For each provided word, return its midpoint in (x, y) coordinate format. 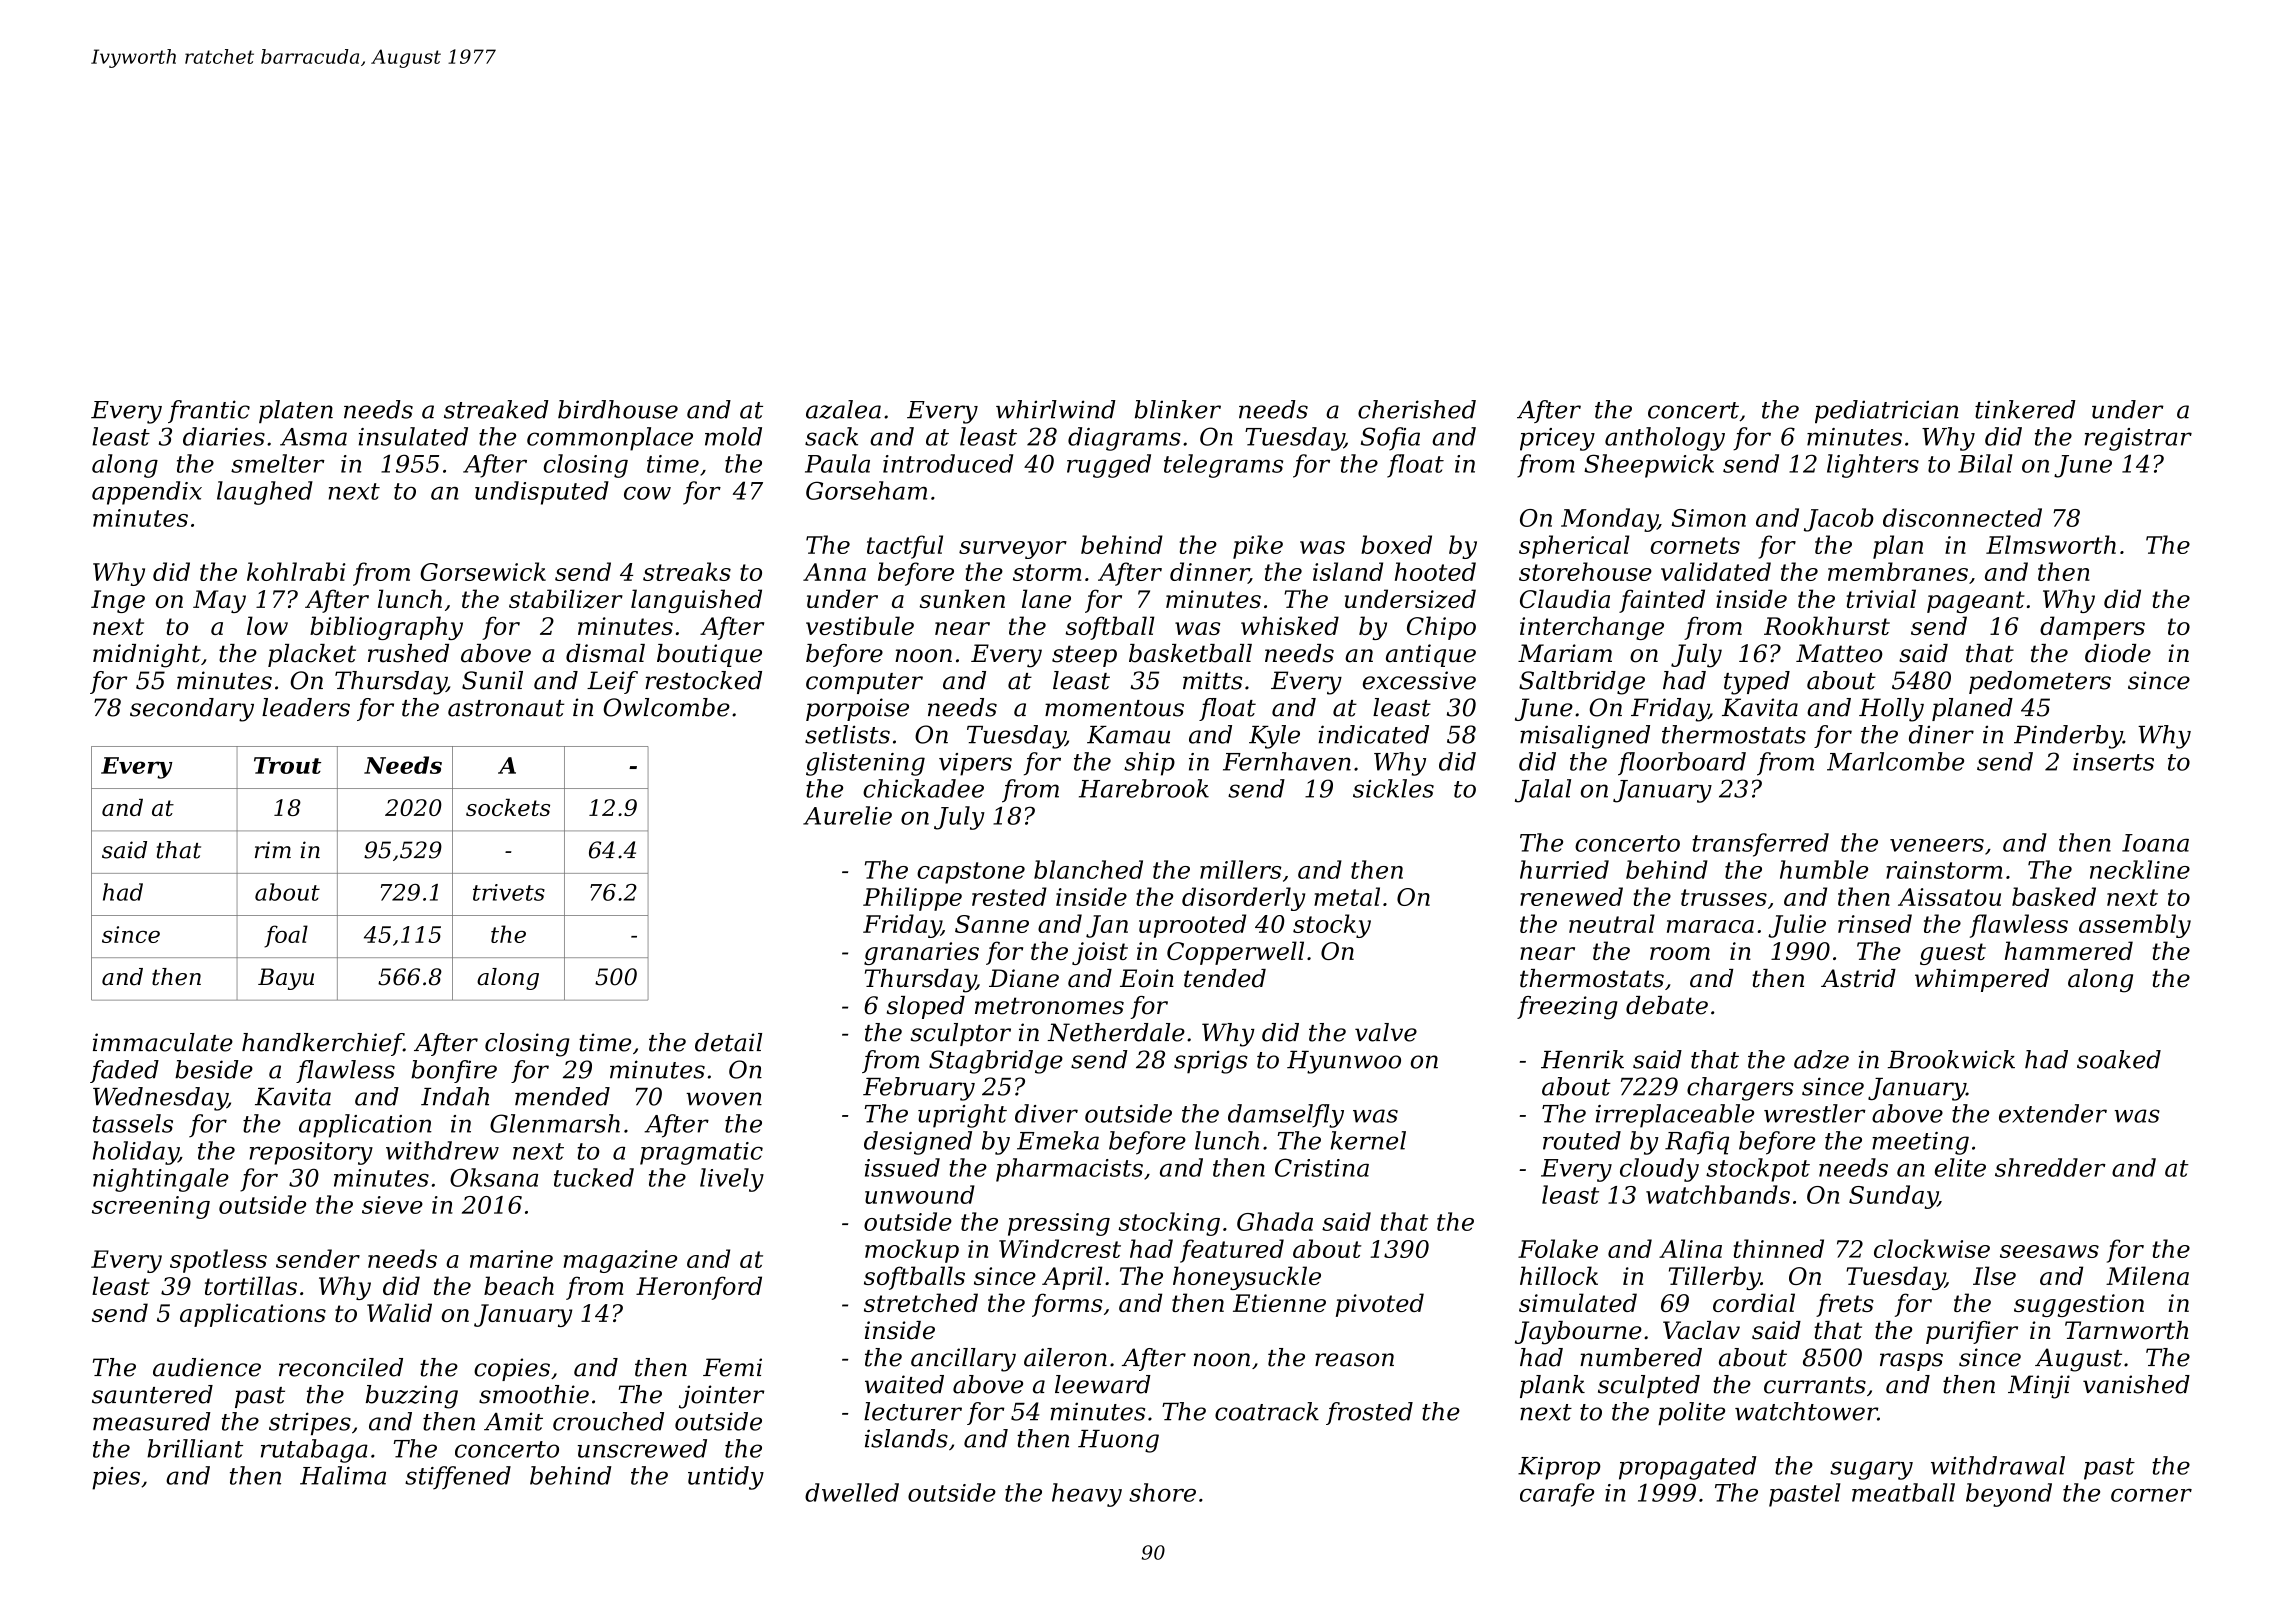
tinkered (2025, 409)
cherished (1417, 409)
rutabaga (314, 1451)
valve (1386, 1032)
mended (562, 1096)
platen (296, 411)
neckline (2140, 869)
